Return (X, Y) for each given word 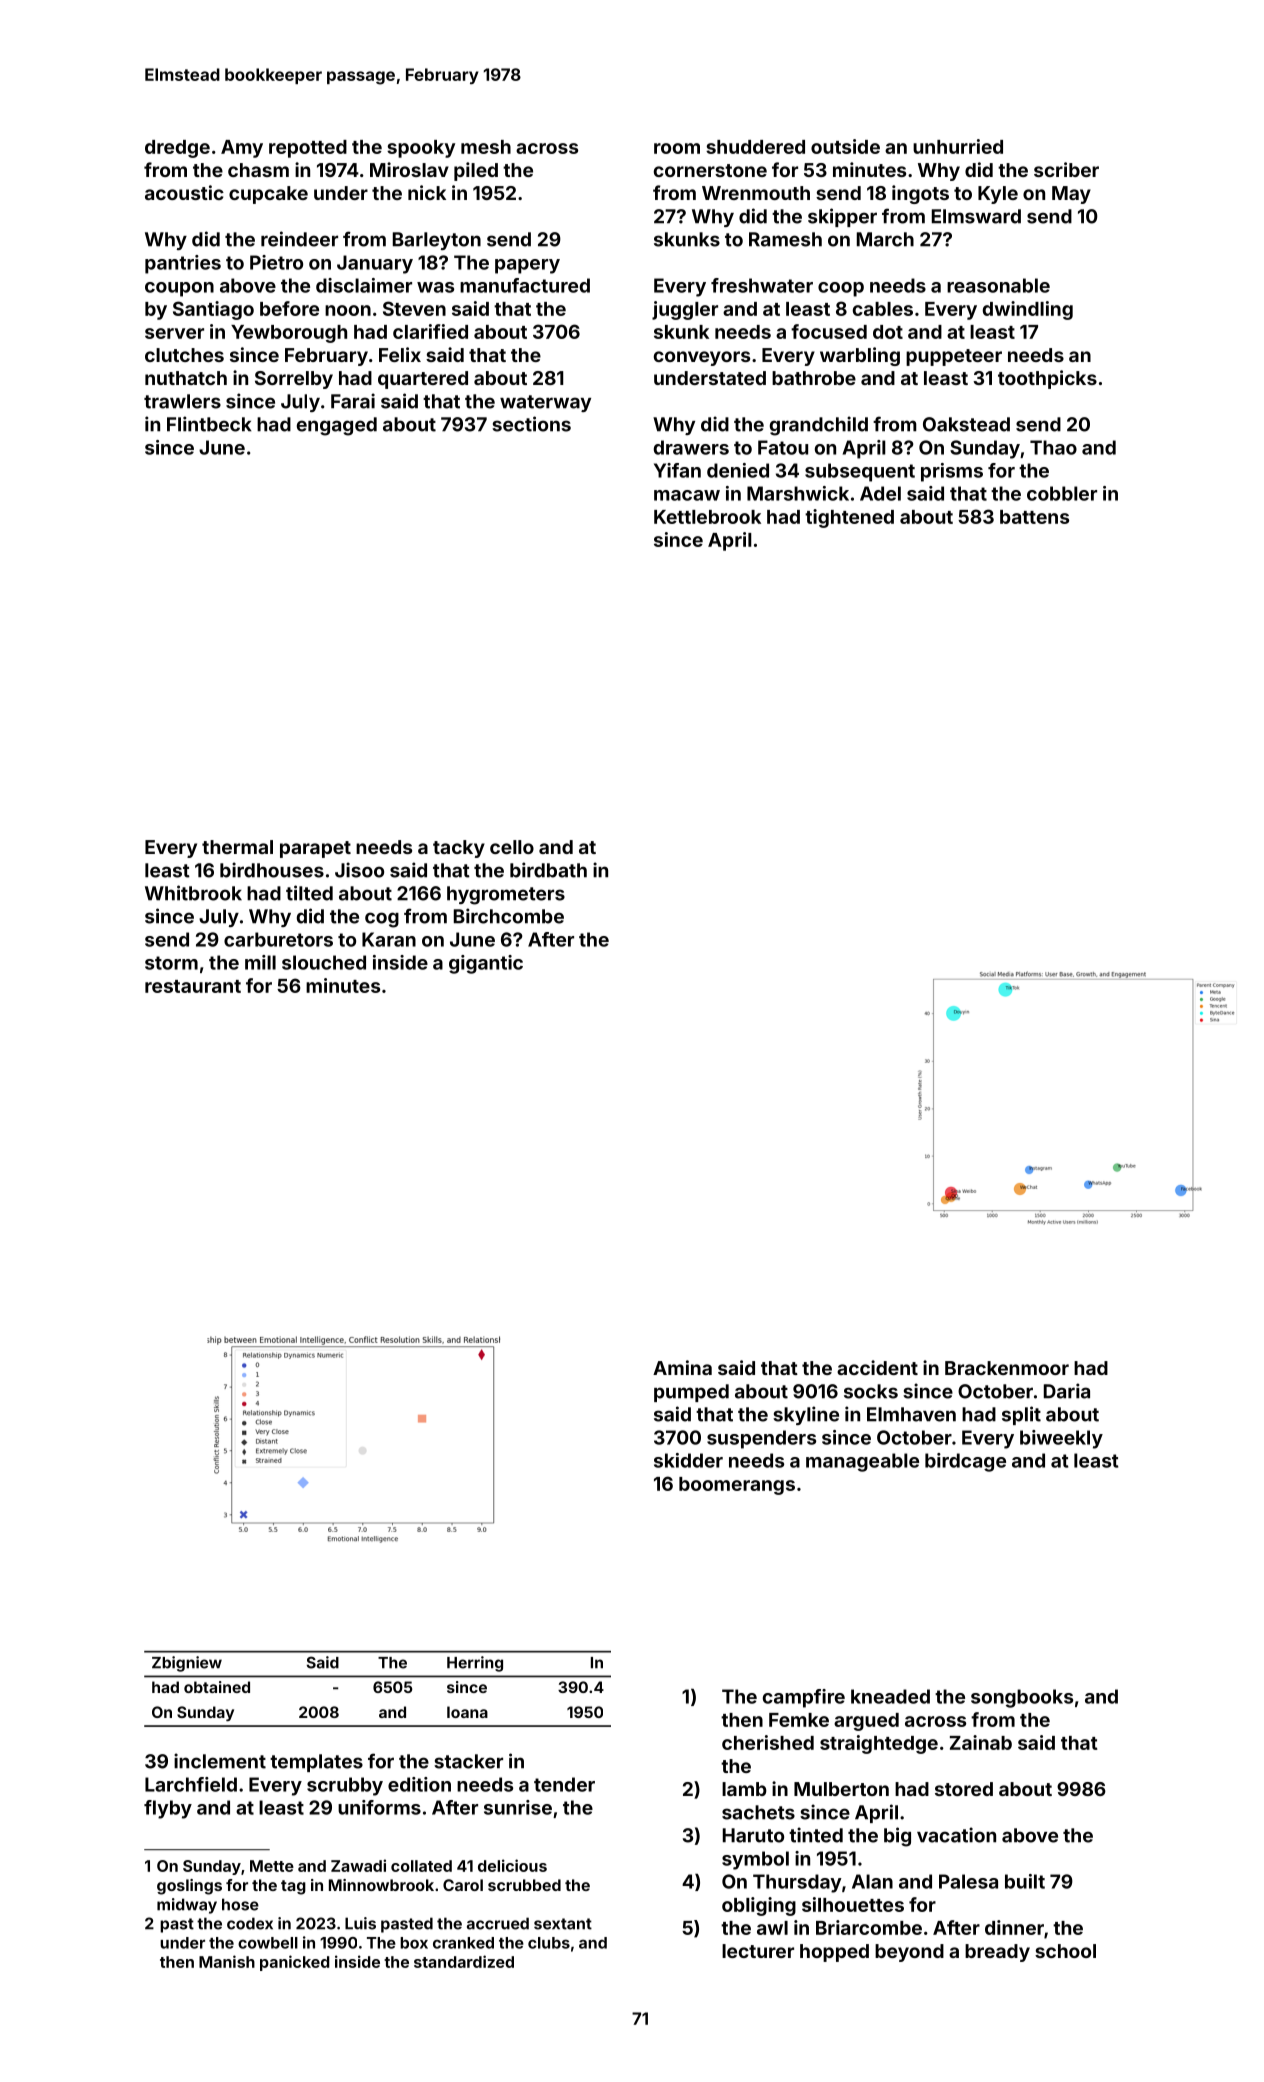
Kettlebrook (707, 517)
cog (382, 920)
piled (476, 171)
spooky (421, 149)
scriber (1066, 169)
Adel (880, 493)
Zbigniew (187, 1664)
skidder (688, 1460)
